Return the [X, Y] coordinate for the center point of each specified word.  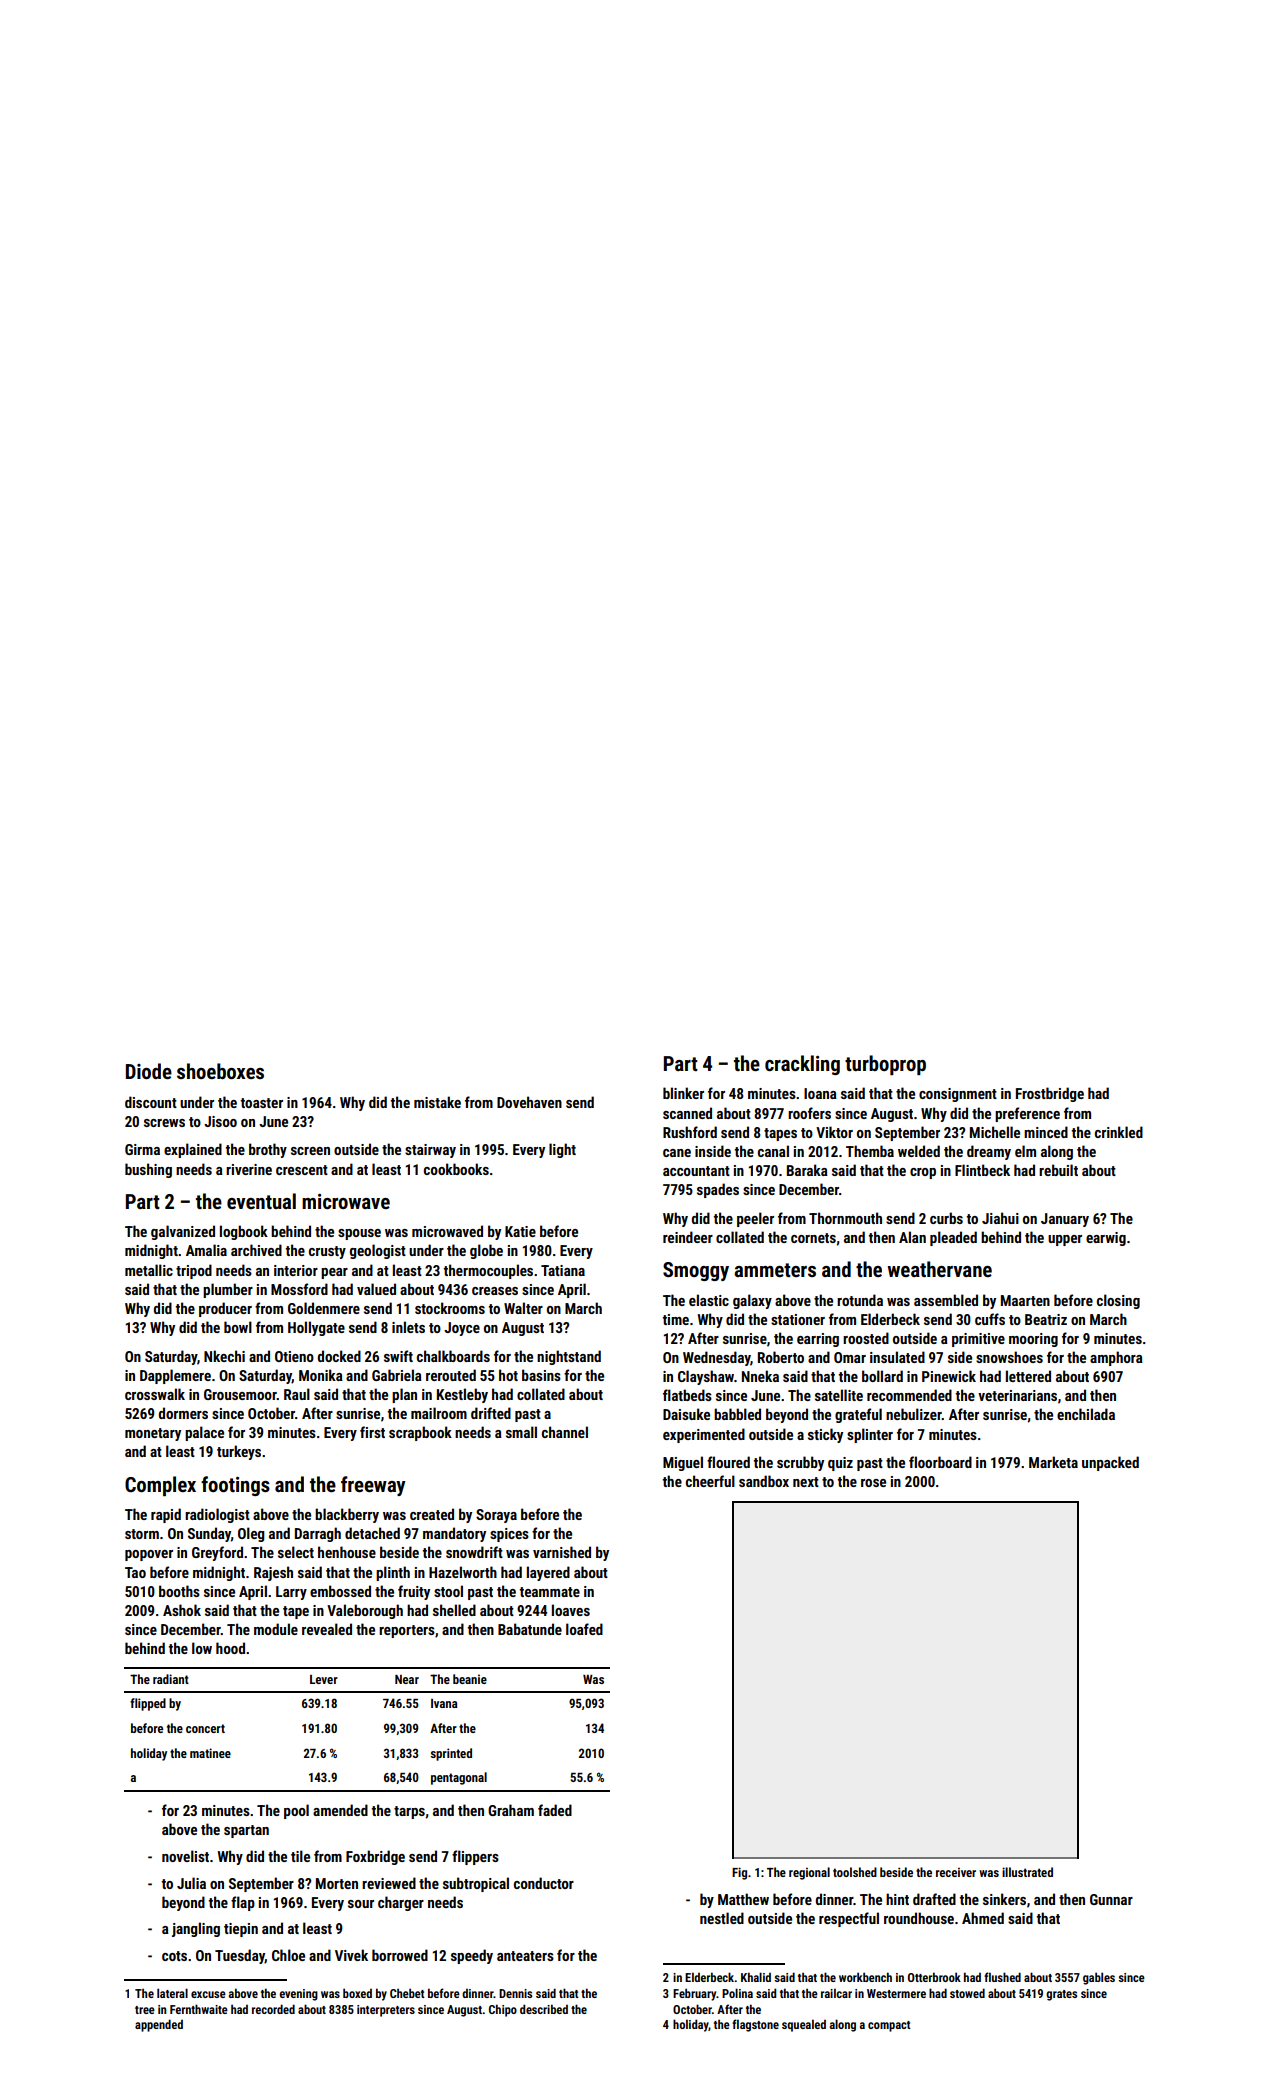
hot [508, 1375]
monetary [153, 1434]
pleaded [953, 1238]
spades [718, 1190]
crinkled [1119, 1132]
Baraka [807, 1170]
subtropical [476, 1884]
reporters [407, 1631]
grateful [858, 1415]
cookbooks [456, 1169]
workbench [865, 1977]
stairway [430, 1151]
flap [243, 1903]
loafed [584, 1629]
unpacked [1110, 1463]
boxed [357, 1993]
